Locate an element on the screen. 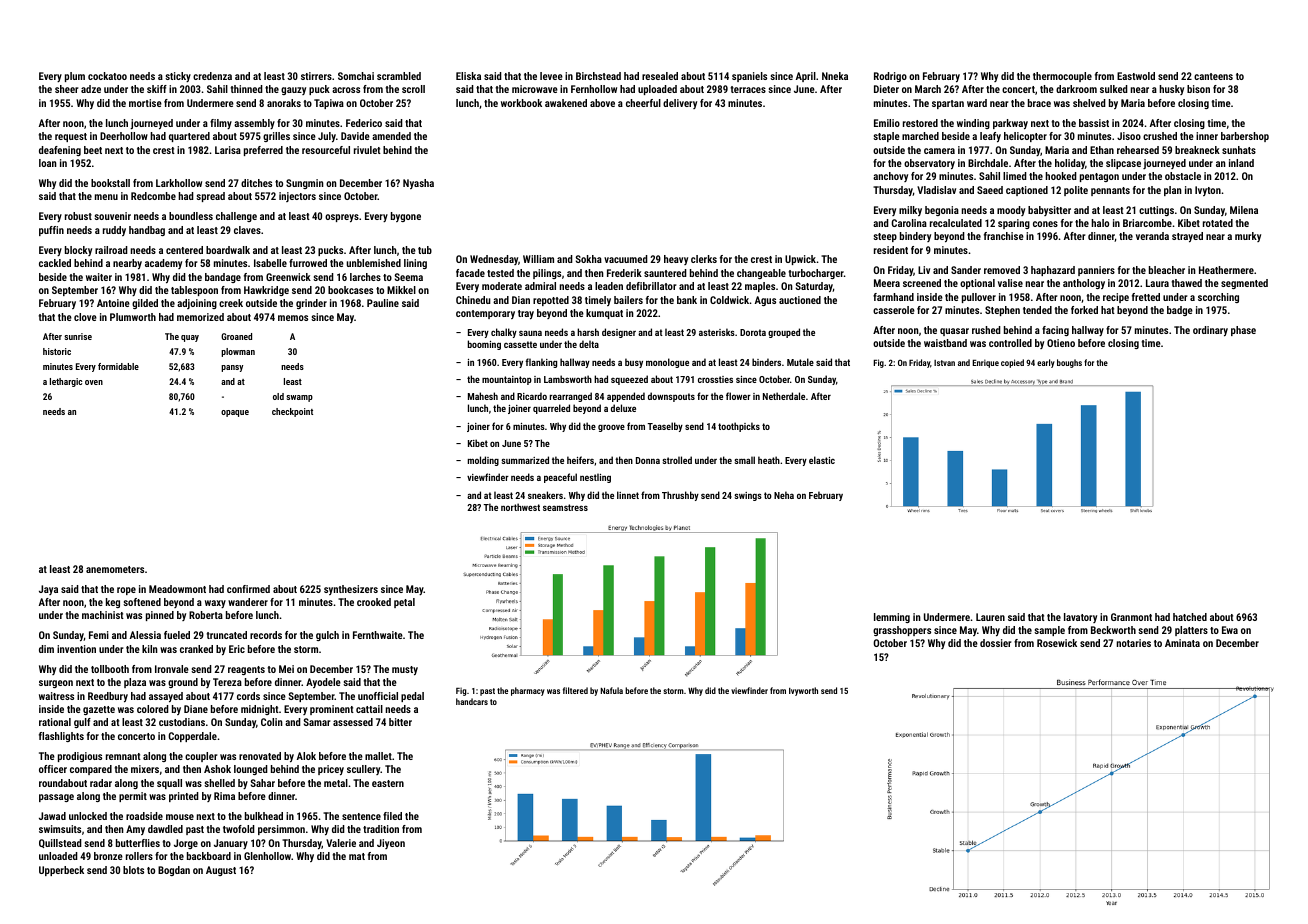 This screenshot has width=1308, height=924. Upperbeck is located at coordinates (61, 871).
